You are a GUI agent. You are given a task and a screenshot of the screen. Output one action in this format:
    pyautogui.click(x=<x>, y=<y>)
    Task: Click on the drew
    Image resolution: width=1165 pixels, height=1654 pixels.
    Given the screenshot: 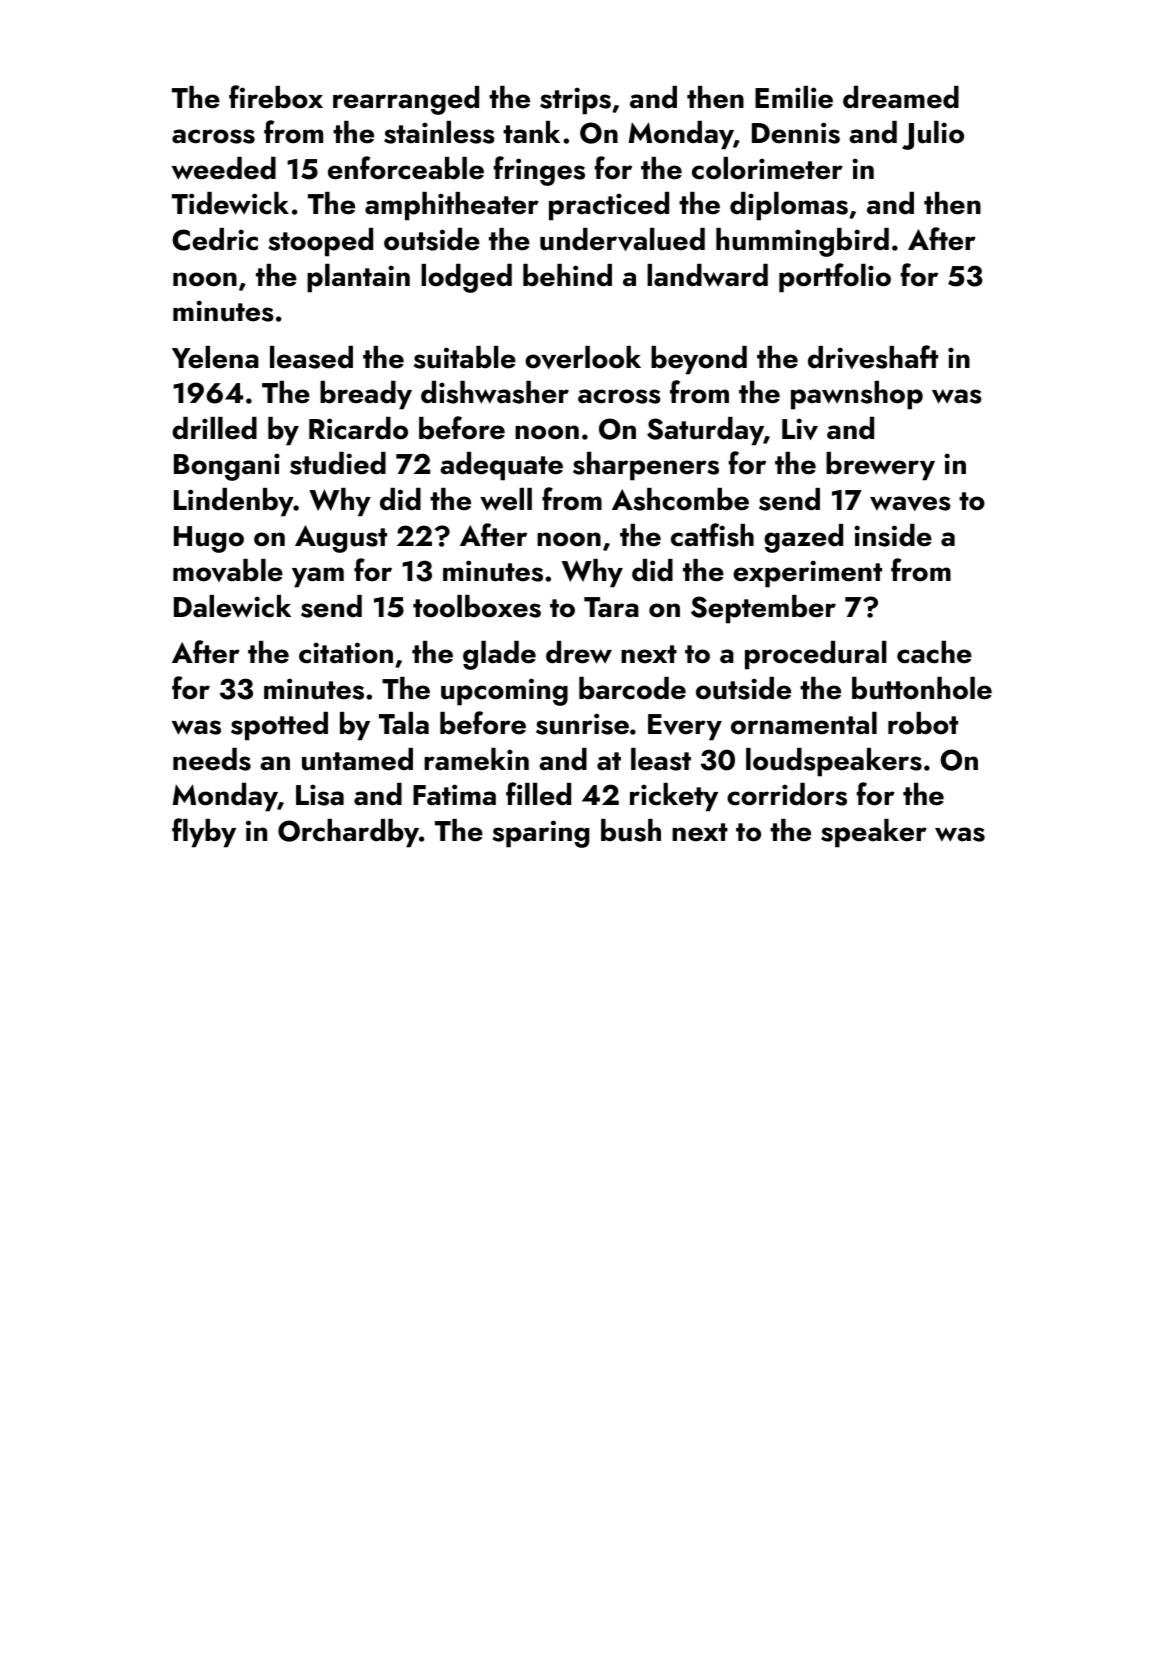 What is the action you would take?
    pyautogui.click(x=579, y=652)
